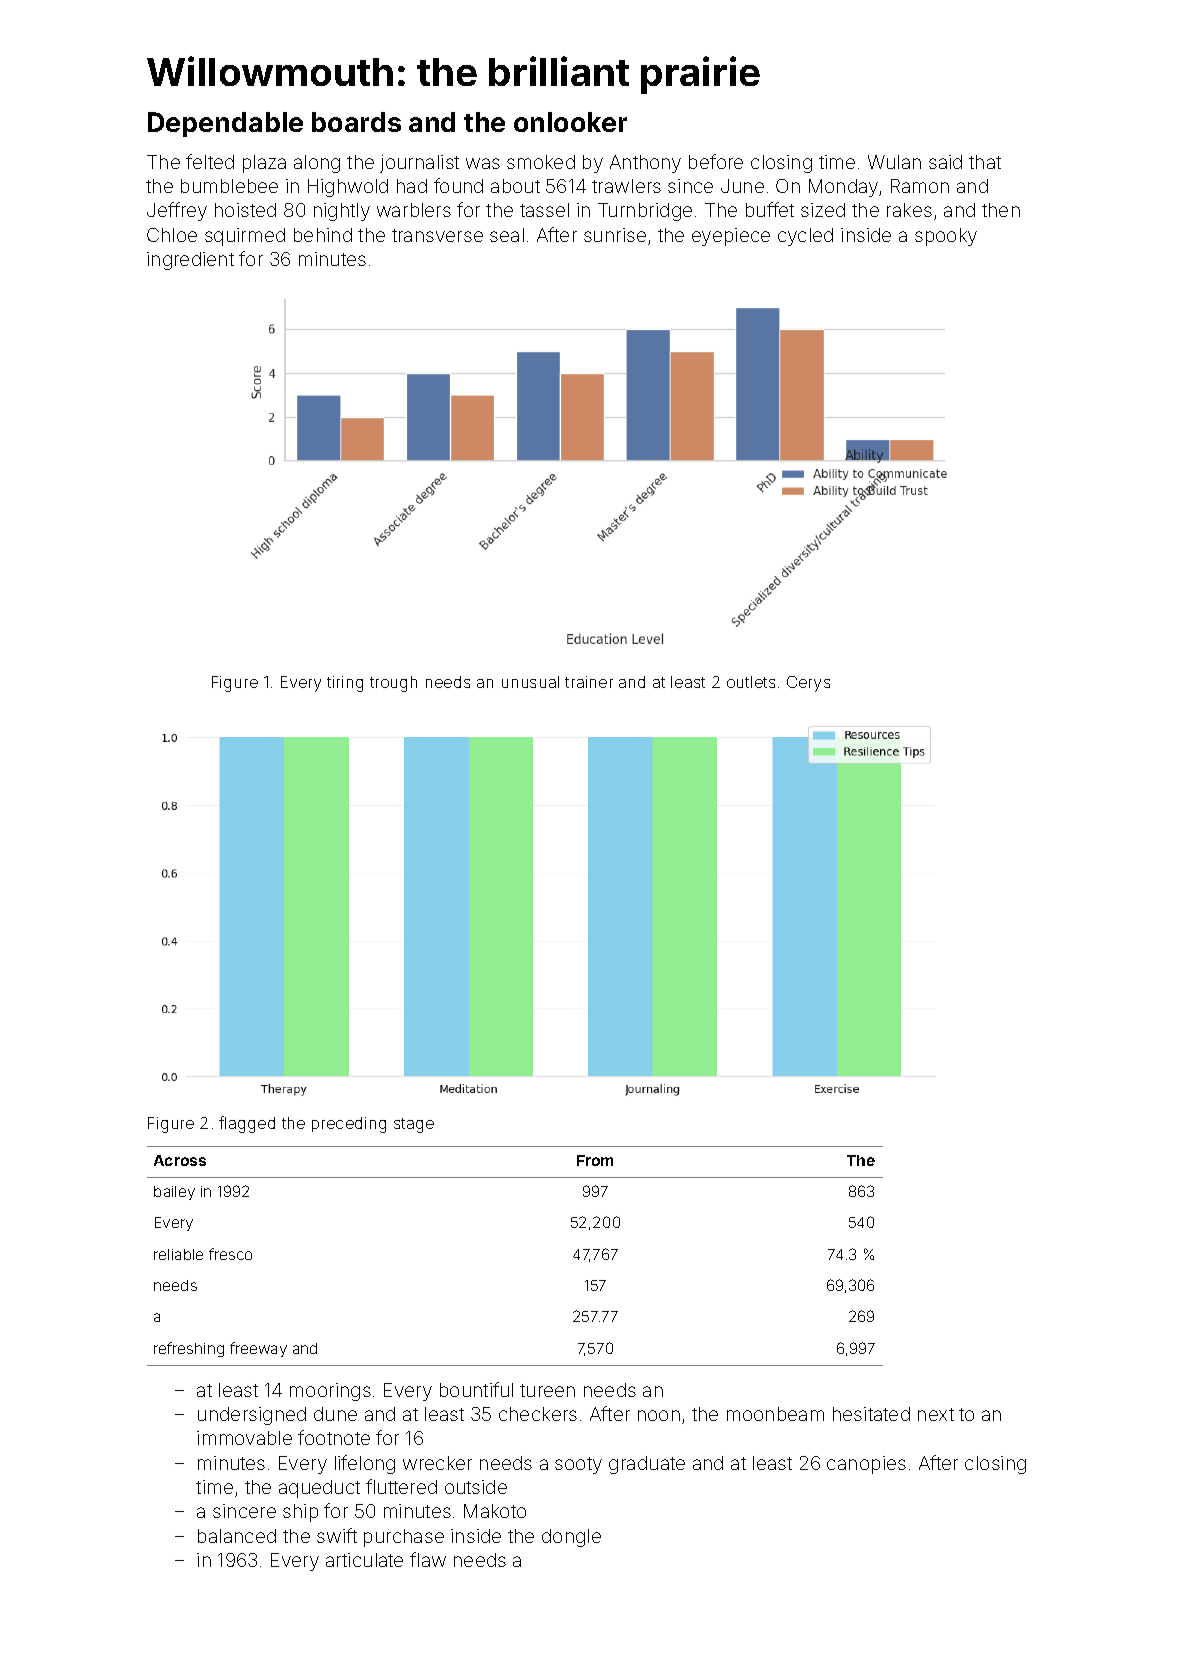 This page has height=1670, width=1181. I want to click on that, so click(985, 162).
